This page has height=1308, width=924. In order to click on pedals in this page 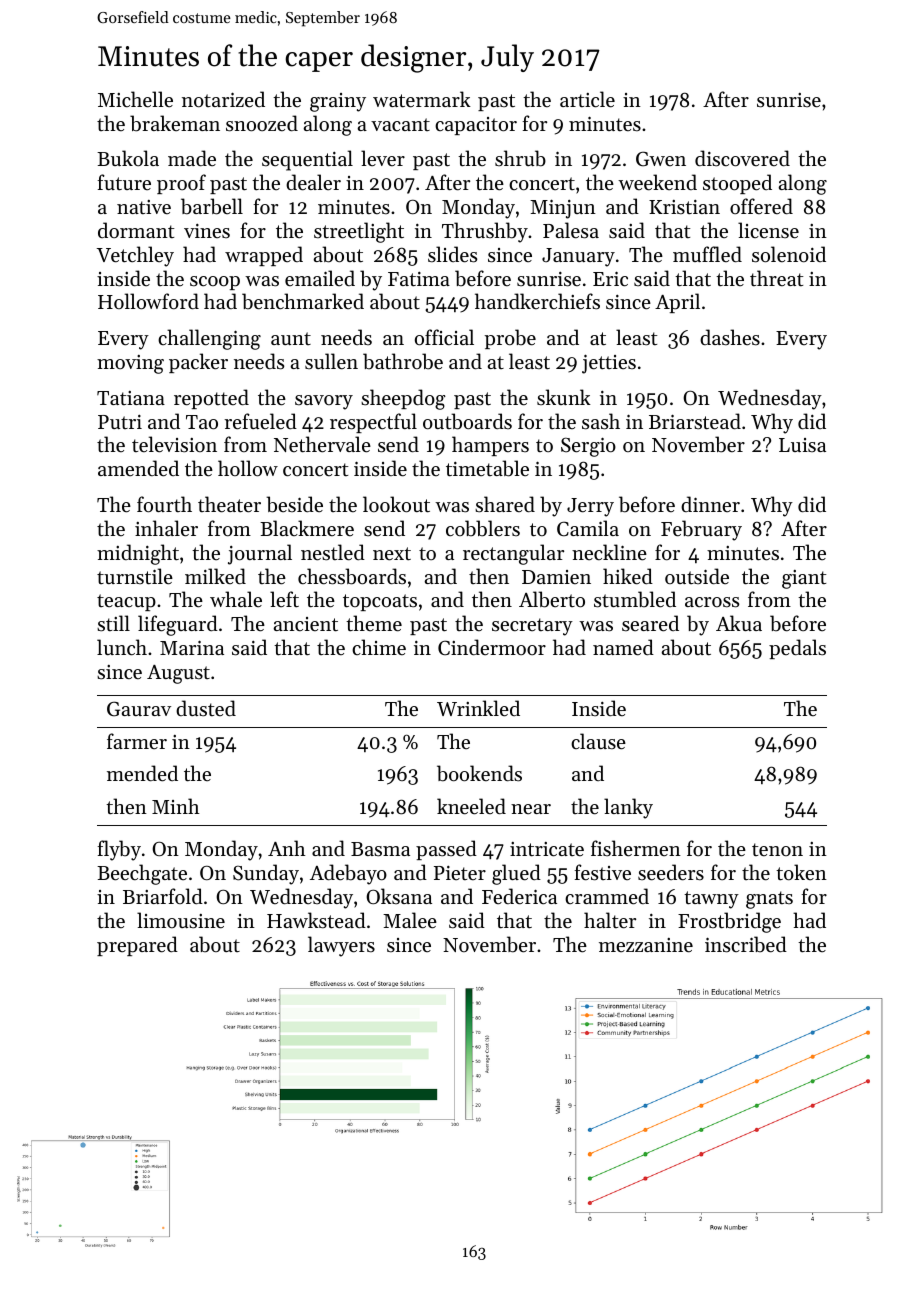, I will do `click(797, 649)`.
